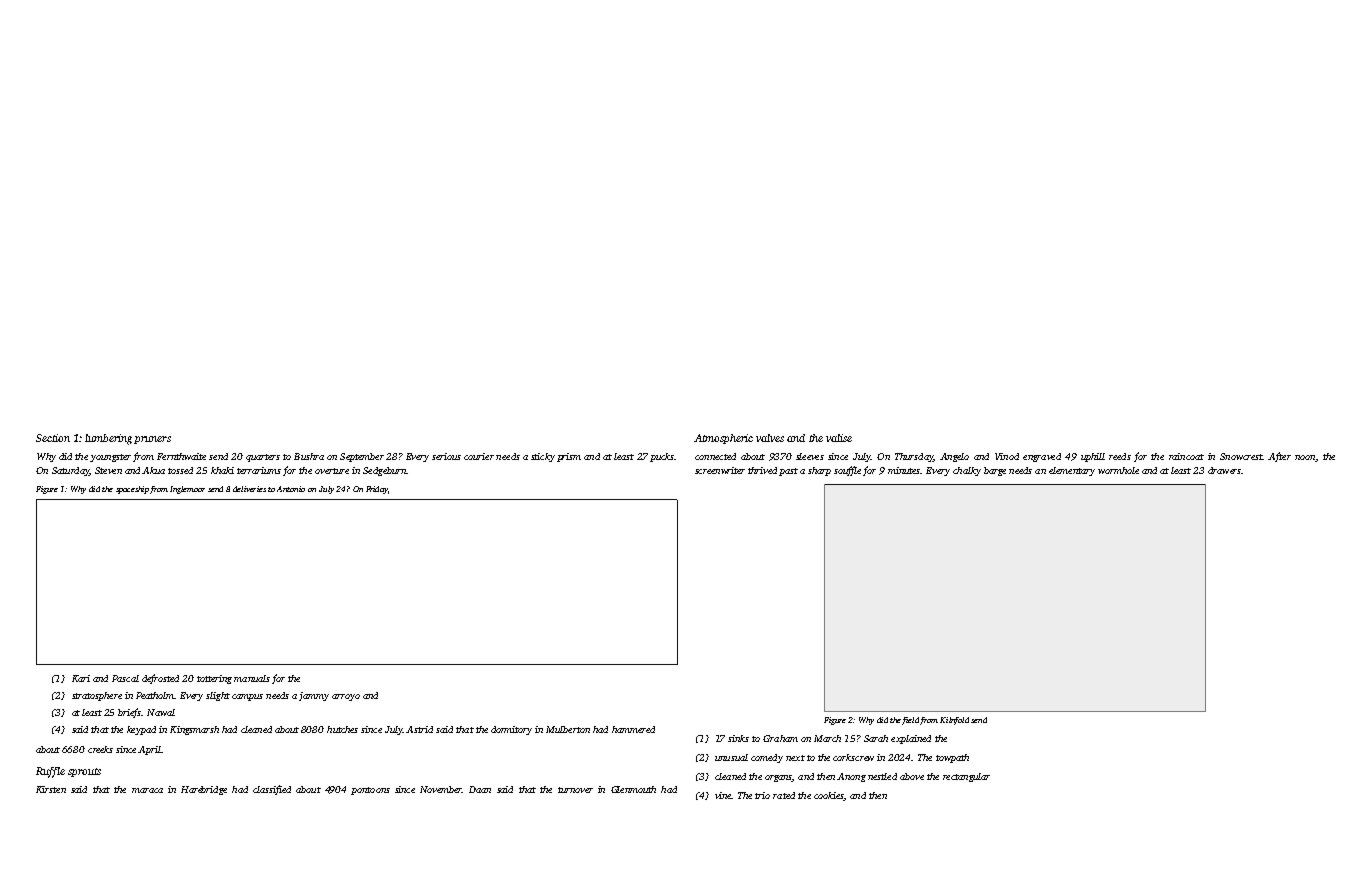 The image size is (1372, 887). What do you see at coordinates (1186, 456) in the screenshot?
I see `raincoat` at bounding box center [1186, 456].
